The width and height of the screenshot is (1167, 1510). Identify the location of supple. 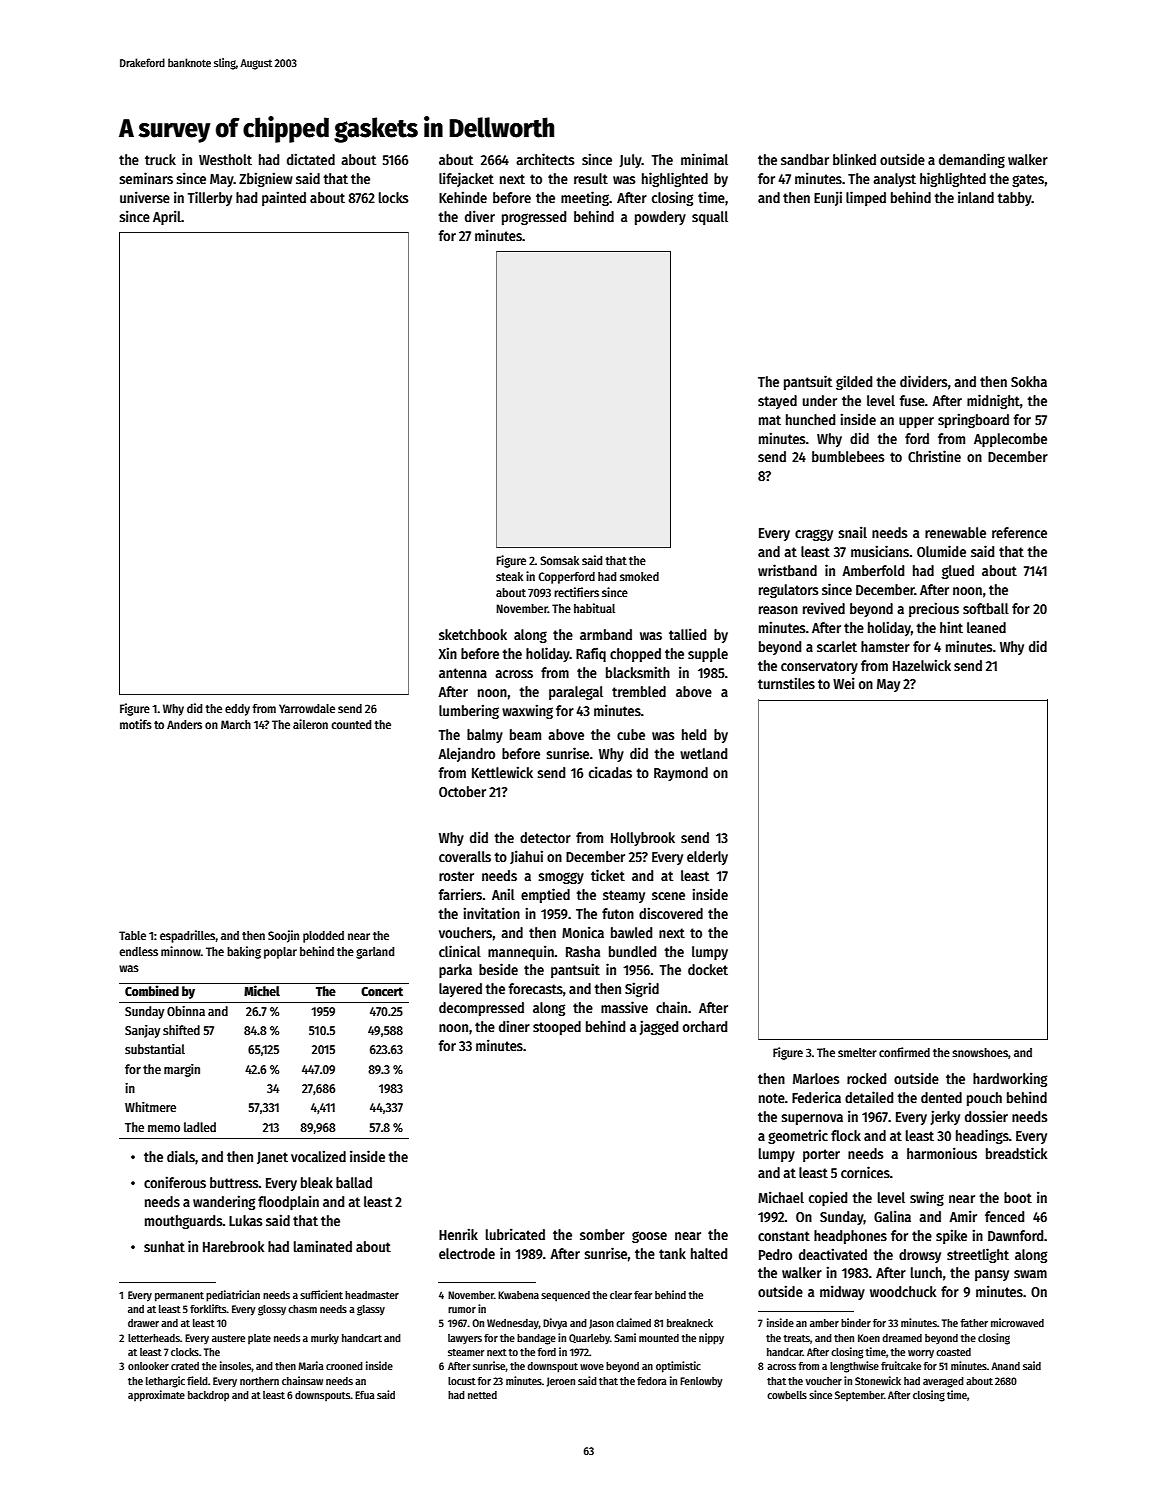
(708, 655).
